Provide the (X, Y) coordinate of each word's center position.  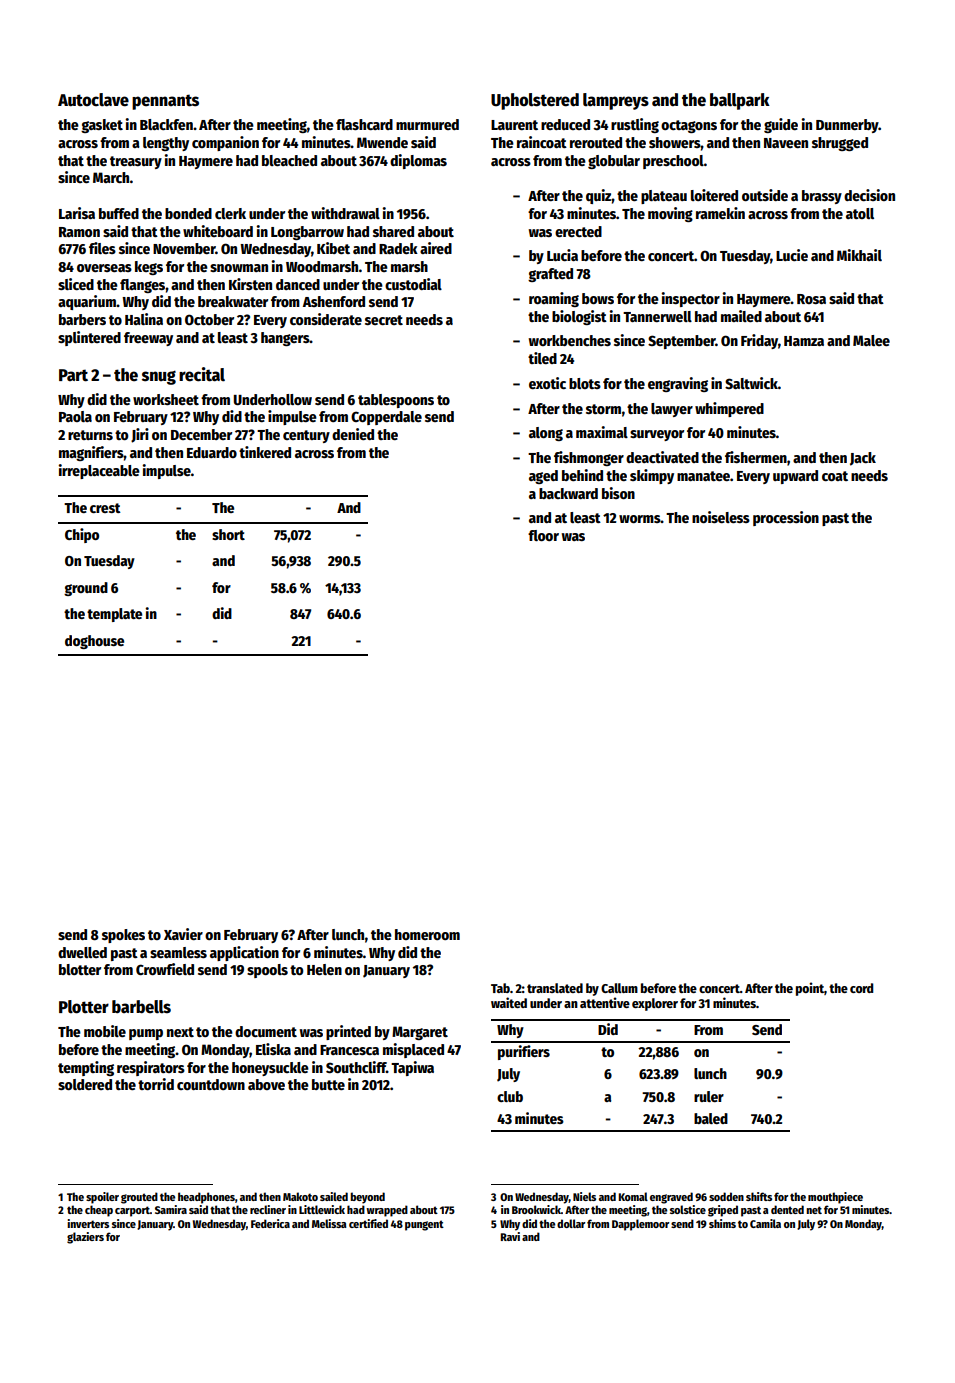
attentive (605, 1002)
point (810, 989)
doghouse (94, 642)
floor (543, 535)
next (180, 1032)
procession (786, 518)
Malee (871, 340)
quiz (599, 196)
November (184, 248)
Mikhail (859, 255)
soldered (85, 1084)
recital (202, 374)
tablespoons (396, 401)
